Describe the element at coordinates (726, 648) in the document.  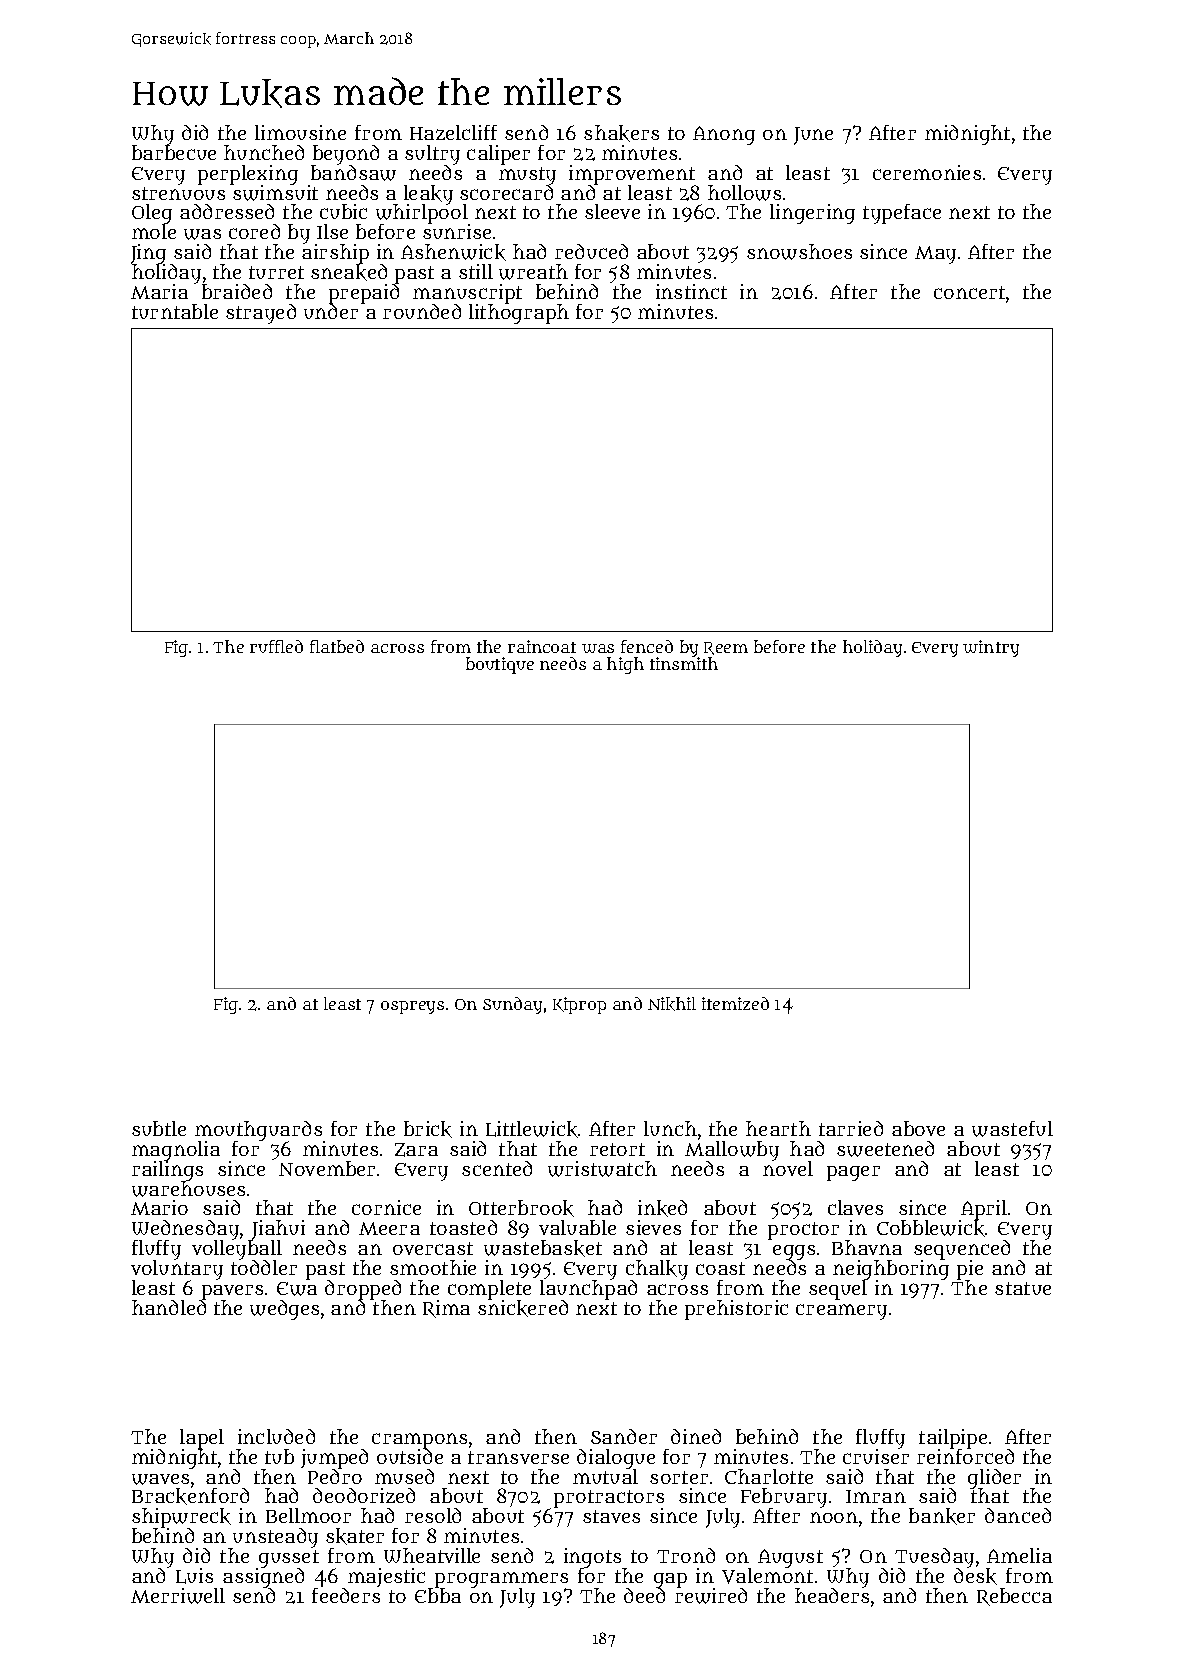
I see `Reem` at that location.
